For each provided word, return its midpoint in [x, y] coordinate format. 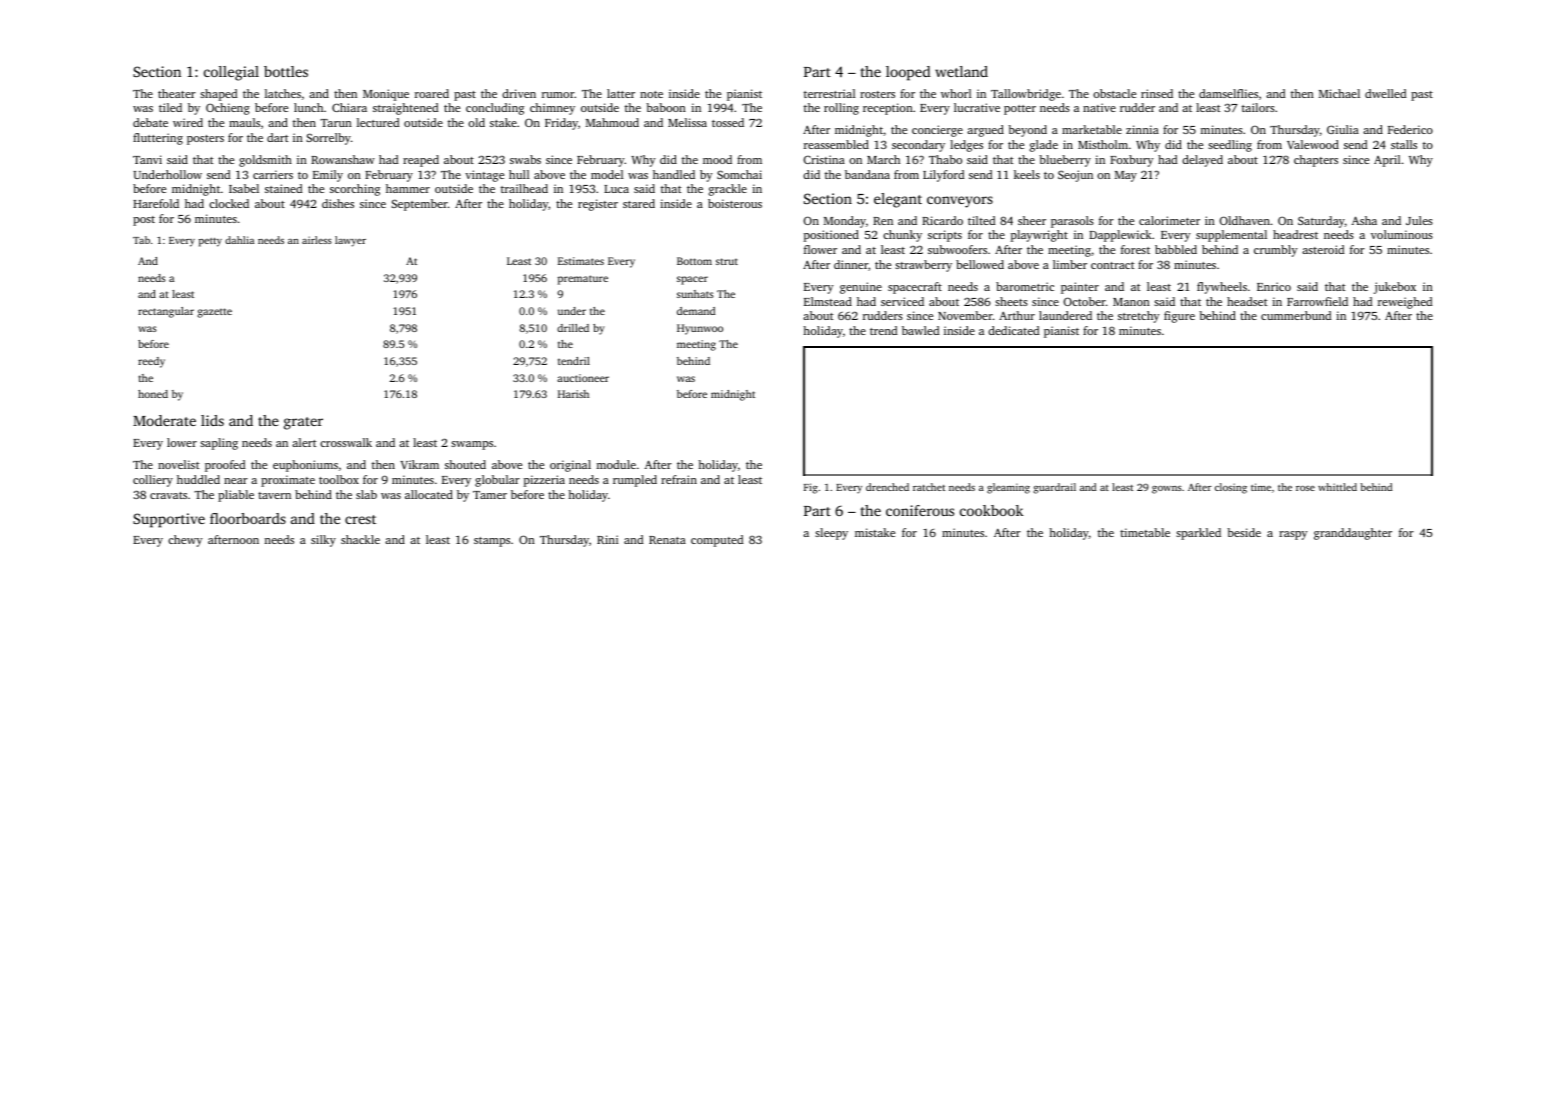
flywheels [1222, 288]
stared [639, 203]
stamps [492, 542]
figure [1179, 317]
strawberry [923, 266]
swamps [472, 445]
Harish [573, 394]
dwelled [1385, 93]
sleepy [831, 534]
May [1126, 176]
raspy [1293, 535]
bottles [286, 71]
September [419, 205]
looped [908, 73]
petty [210, 242]
